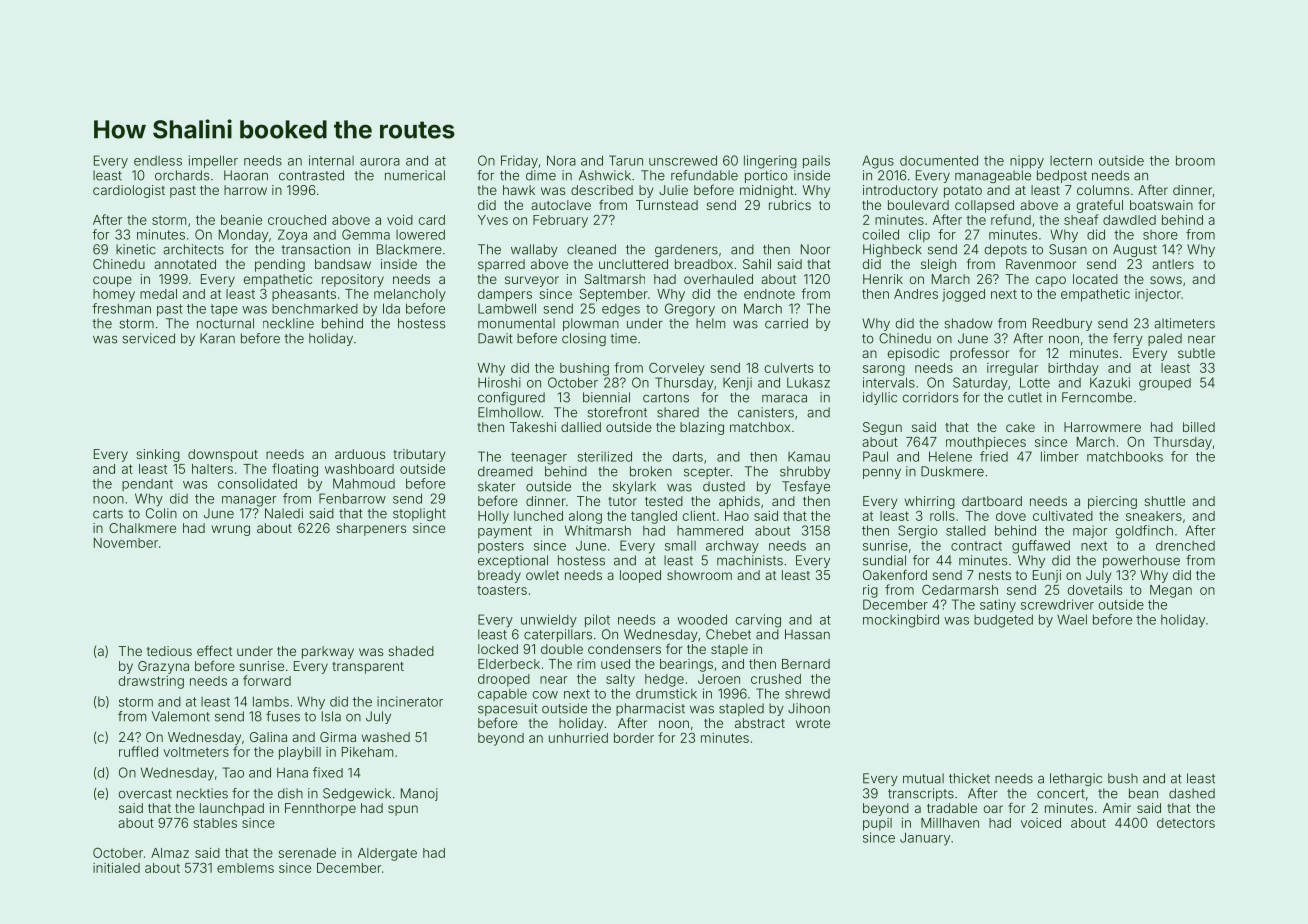  I want to click on endless, so click(158, 161).
